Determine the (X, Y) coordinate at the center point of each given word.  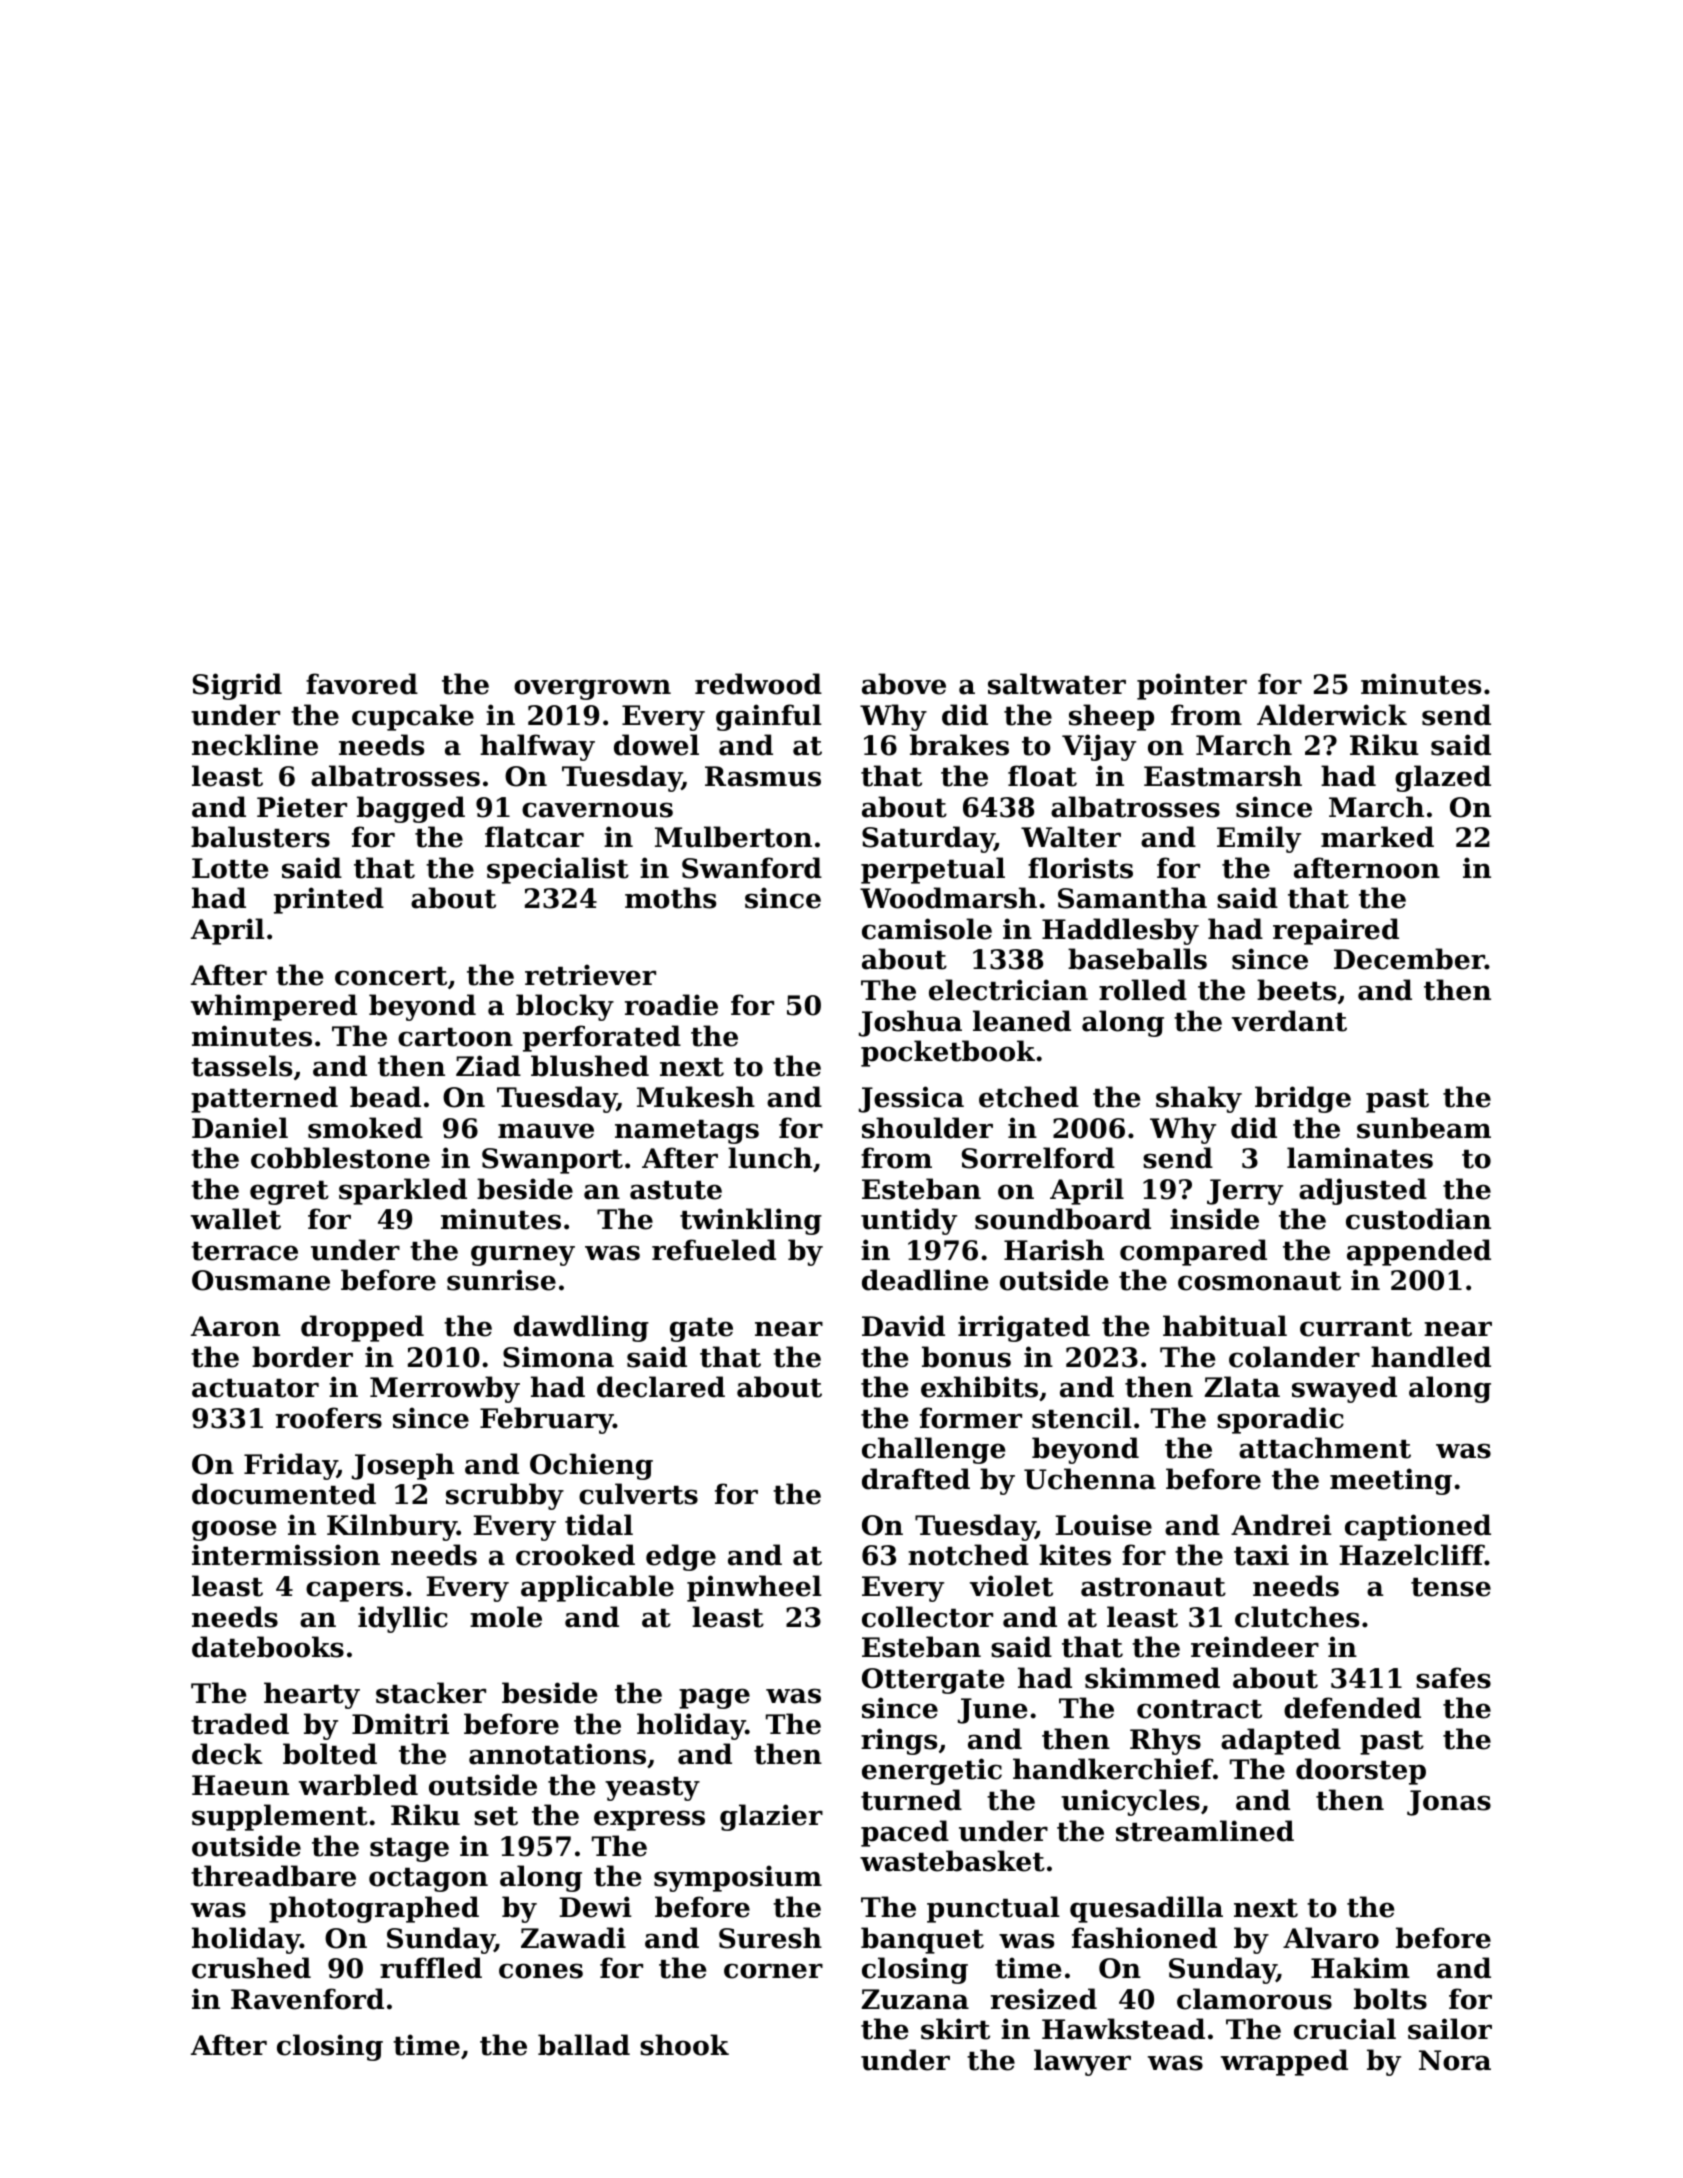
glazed (1443, 778)
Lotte (230, 868)
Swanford (752, 868)
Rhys (1165, 1741)
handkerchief (1113, 1769)
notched (968, 1555)
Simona (558, 1357)
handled (1431, 1357)
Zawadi (573, 1938)
